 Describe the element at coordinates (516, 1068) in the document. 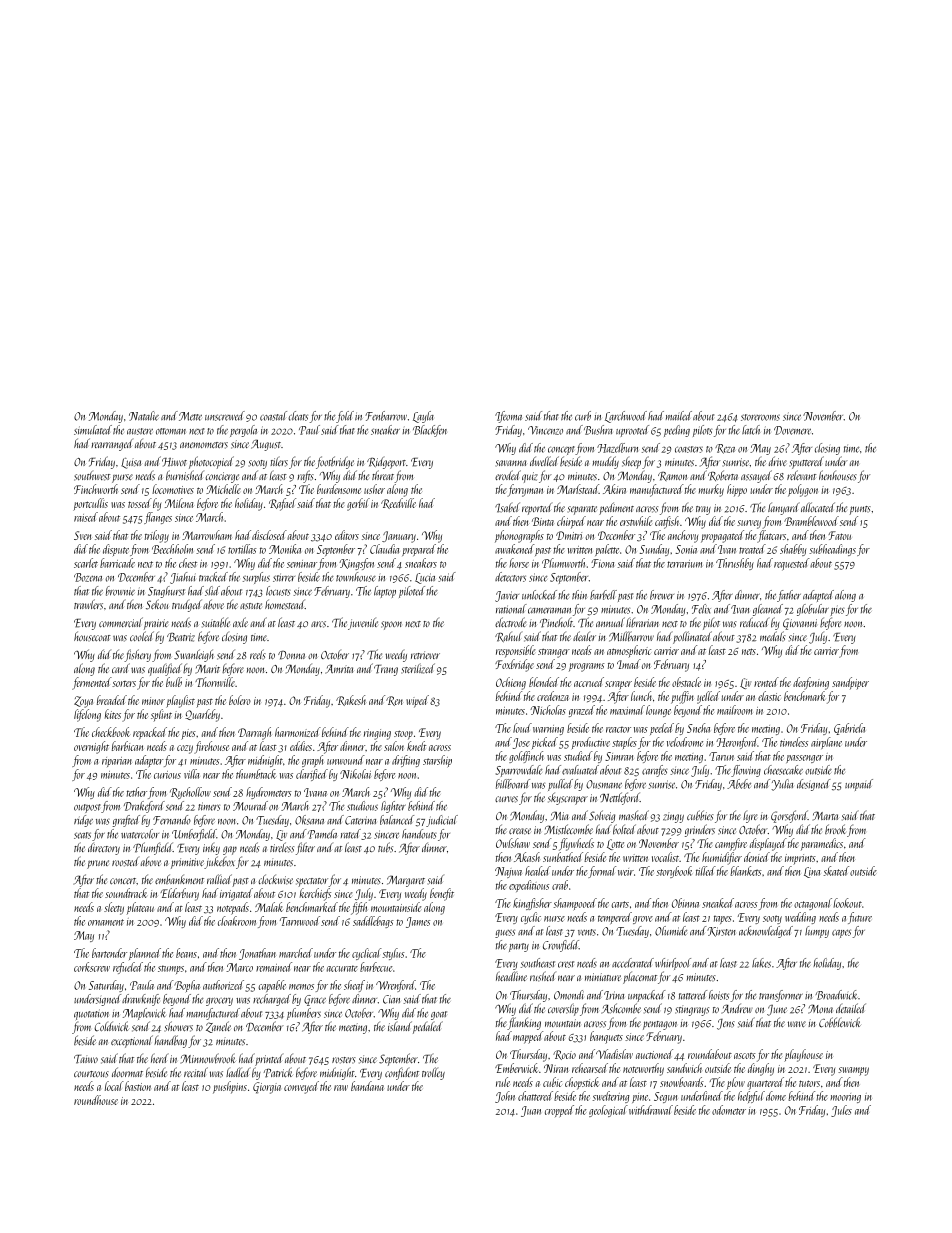

I see `Emberwick` at that location.
